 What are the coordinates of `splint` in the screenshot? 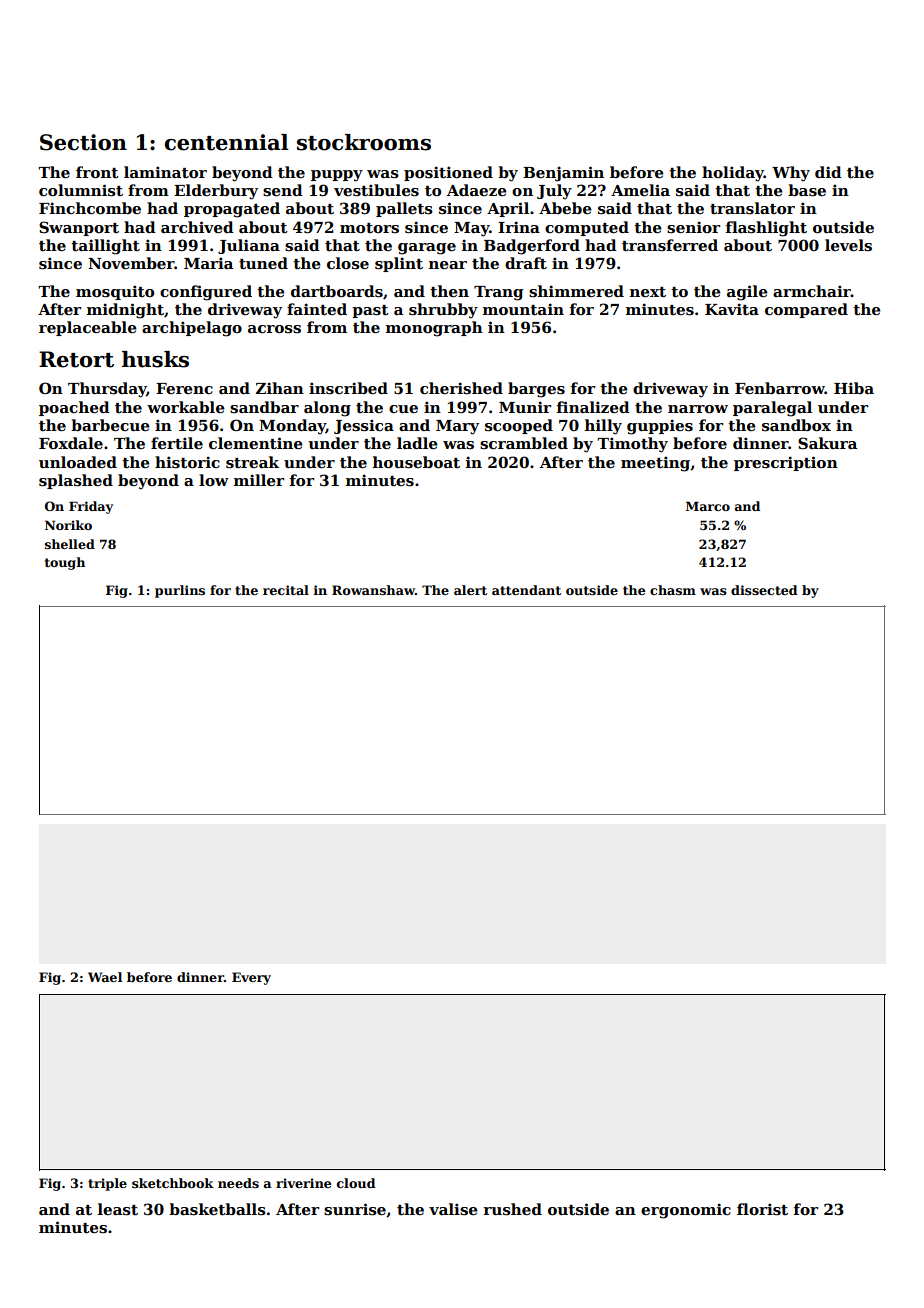 It's located at (399, 264).
